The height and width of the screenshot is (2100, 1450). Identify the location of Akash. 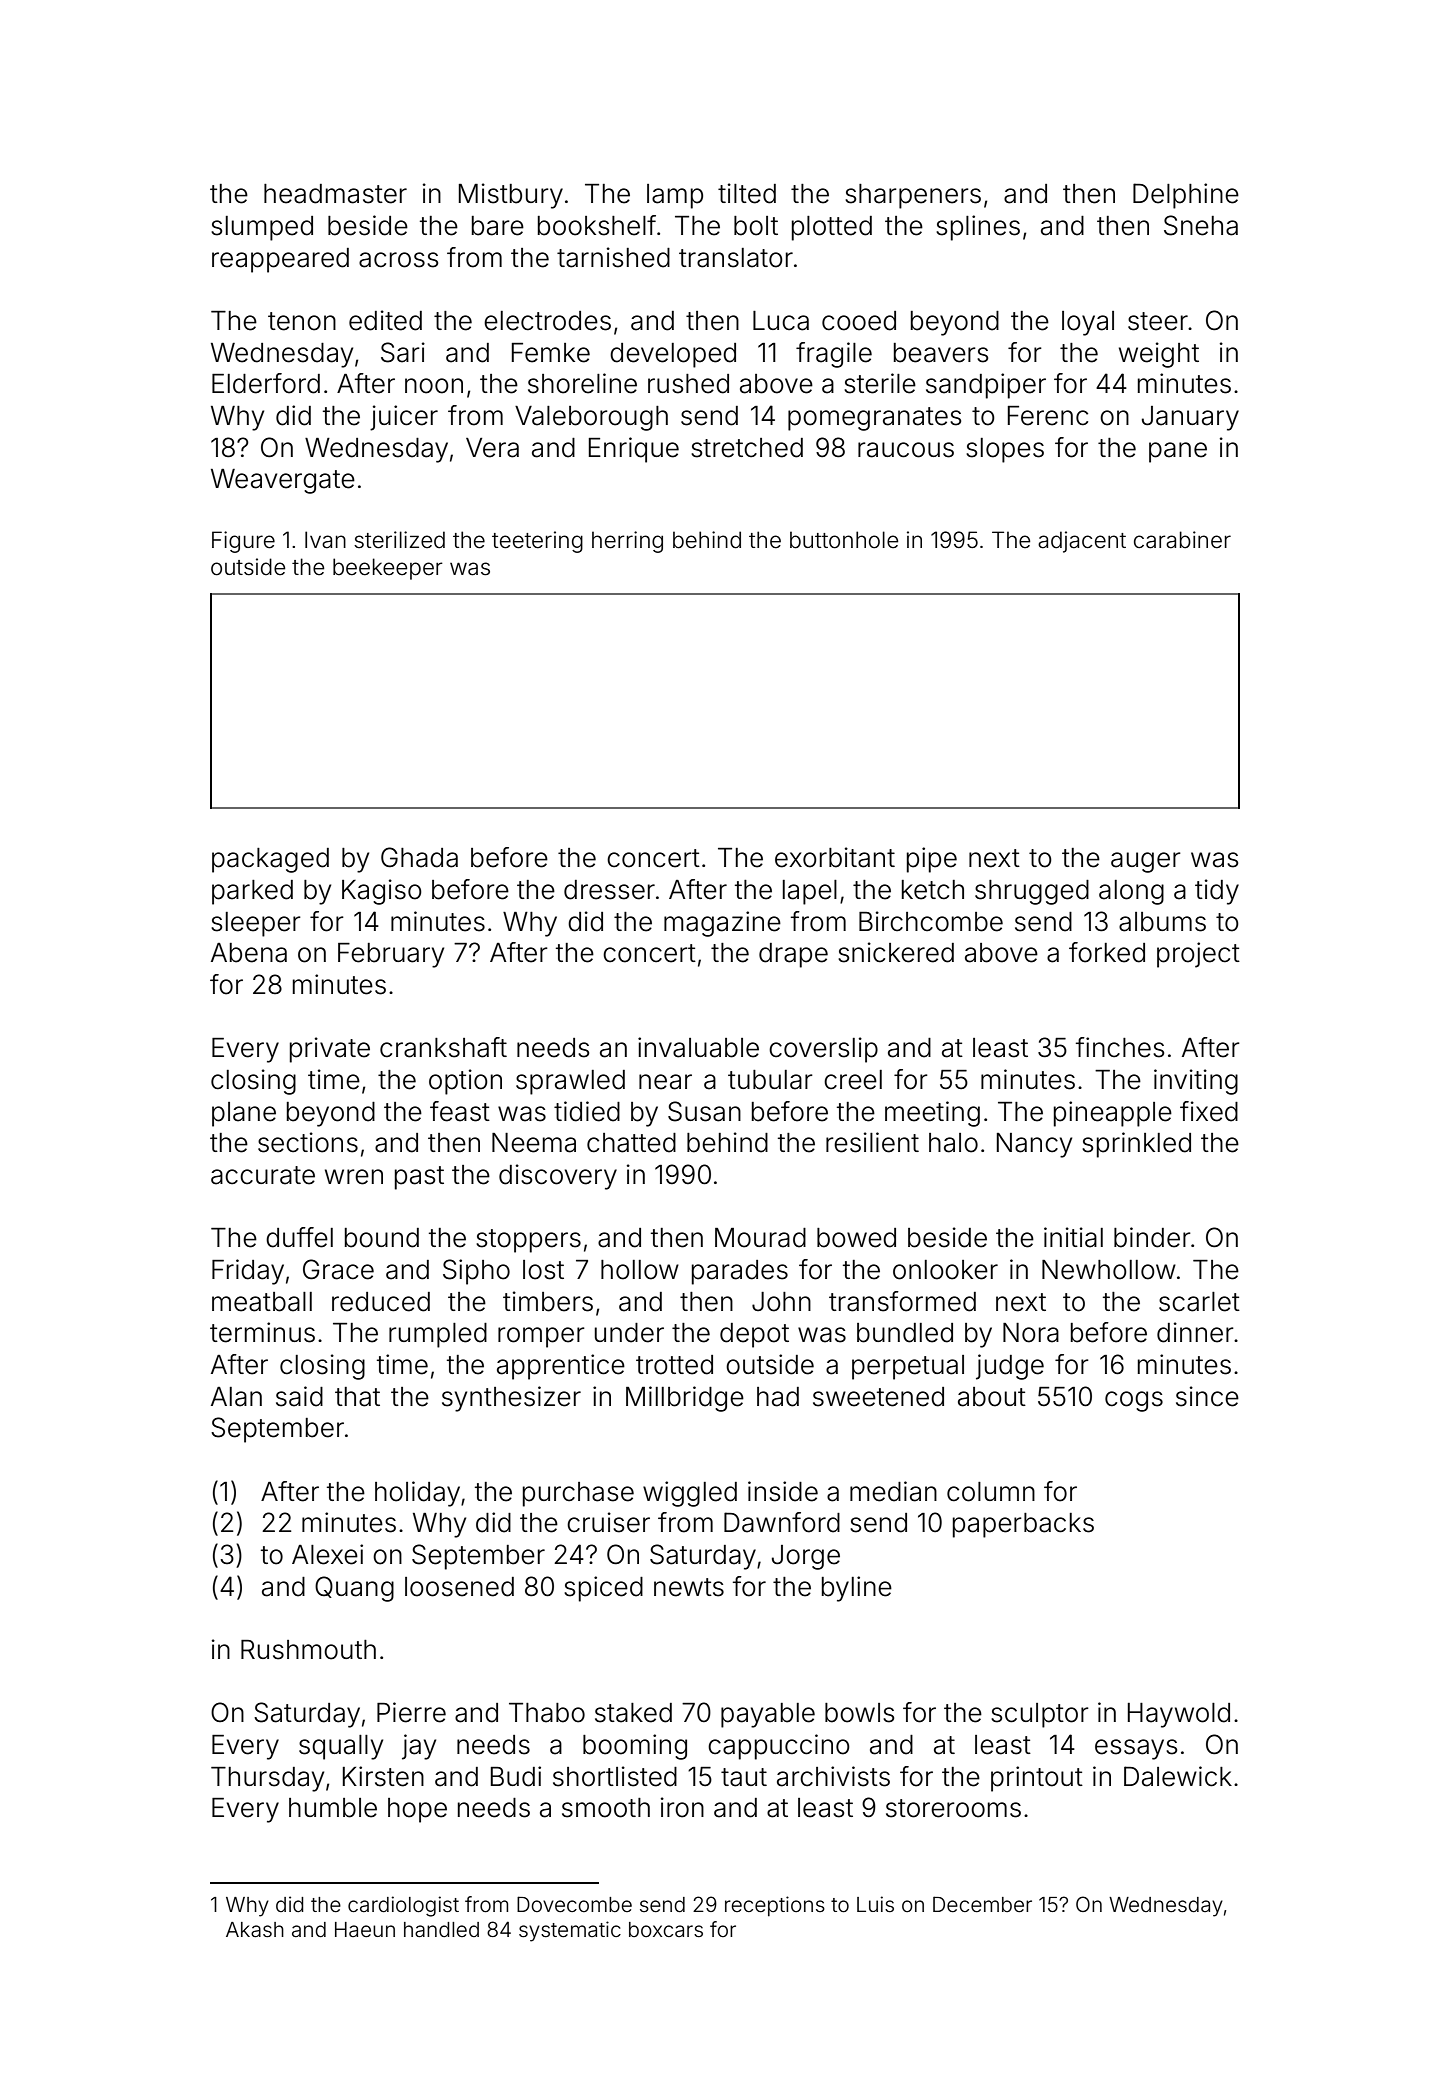
(255, 1929).
